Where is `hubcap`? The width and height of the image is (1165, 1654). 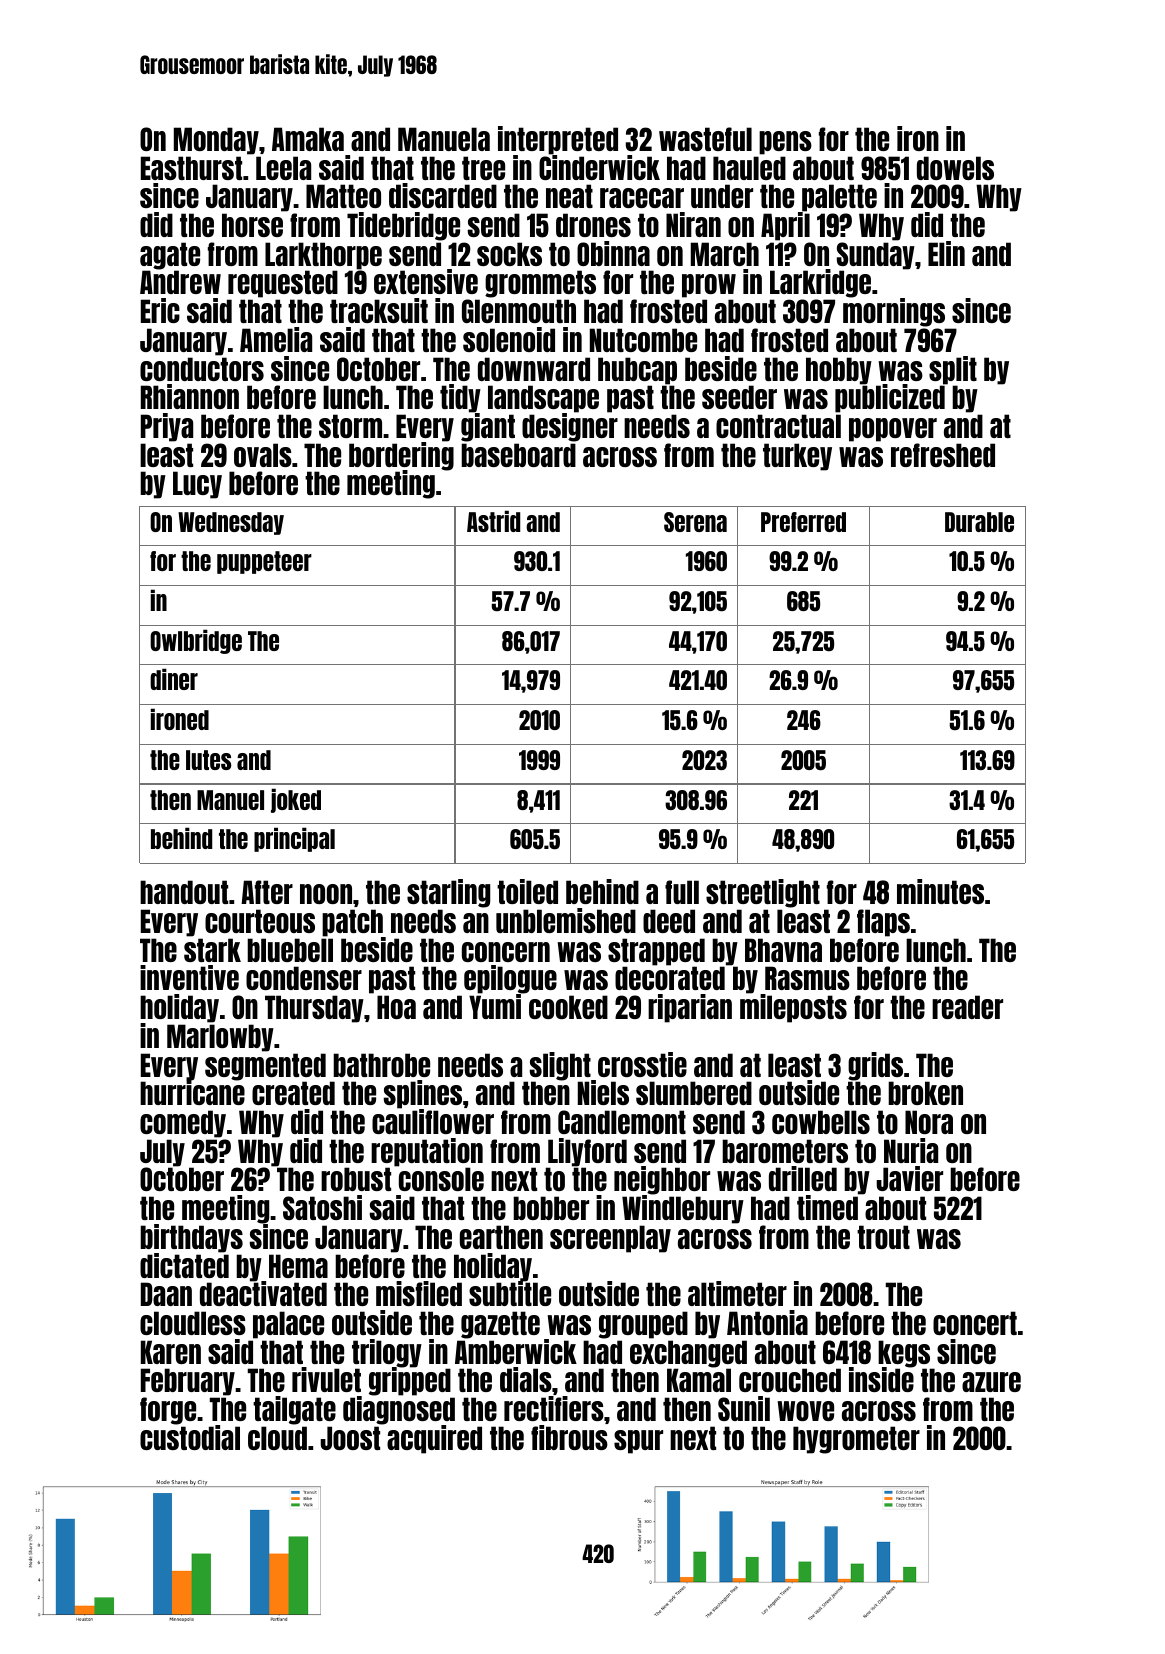 hubcap is located at coordinates (637, 371).
